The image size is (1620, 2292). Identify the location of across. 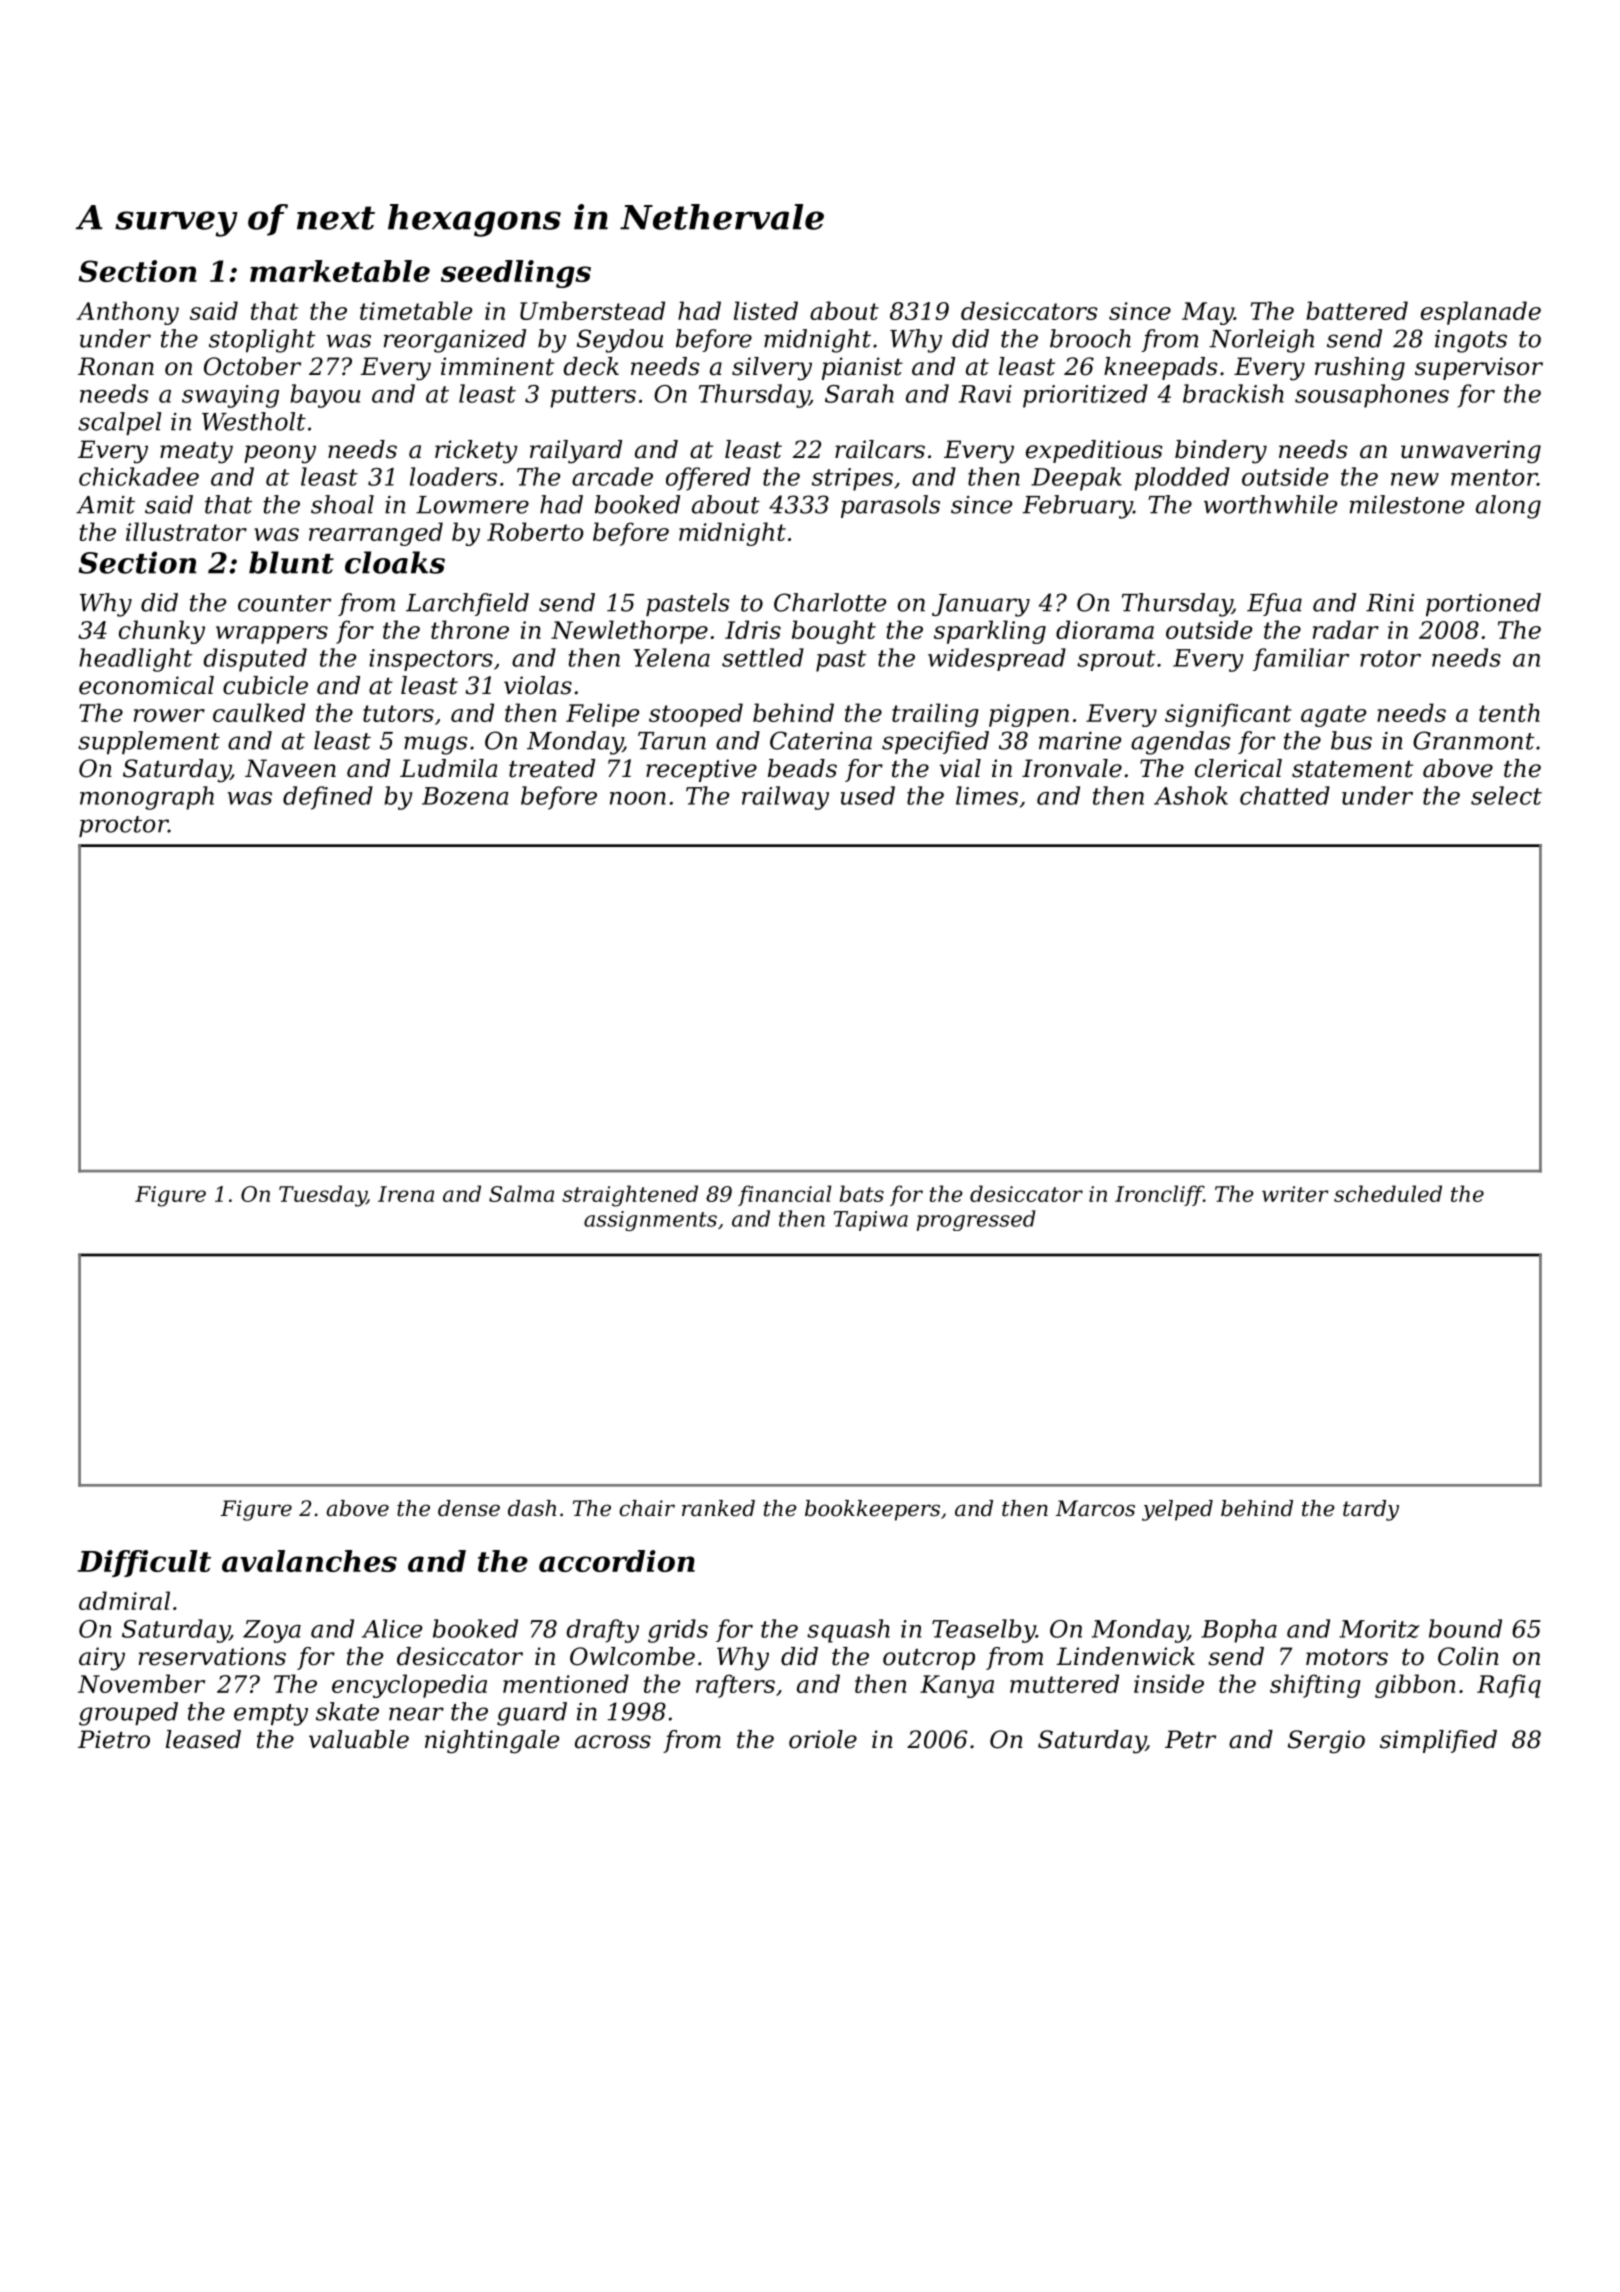
(613, 1742).
